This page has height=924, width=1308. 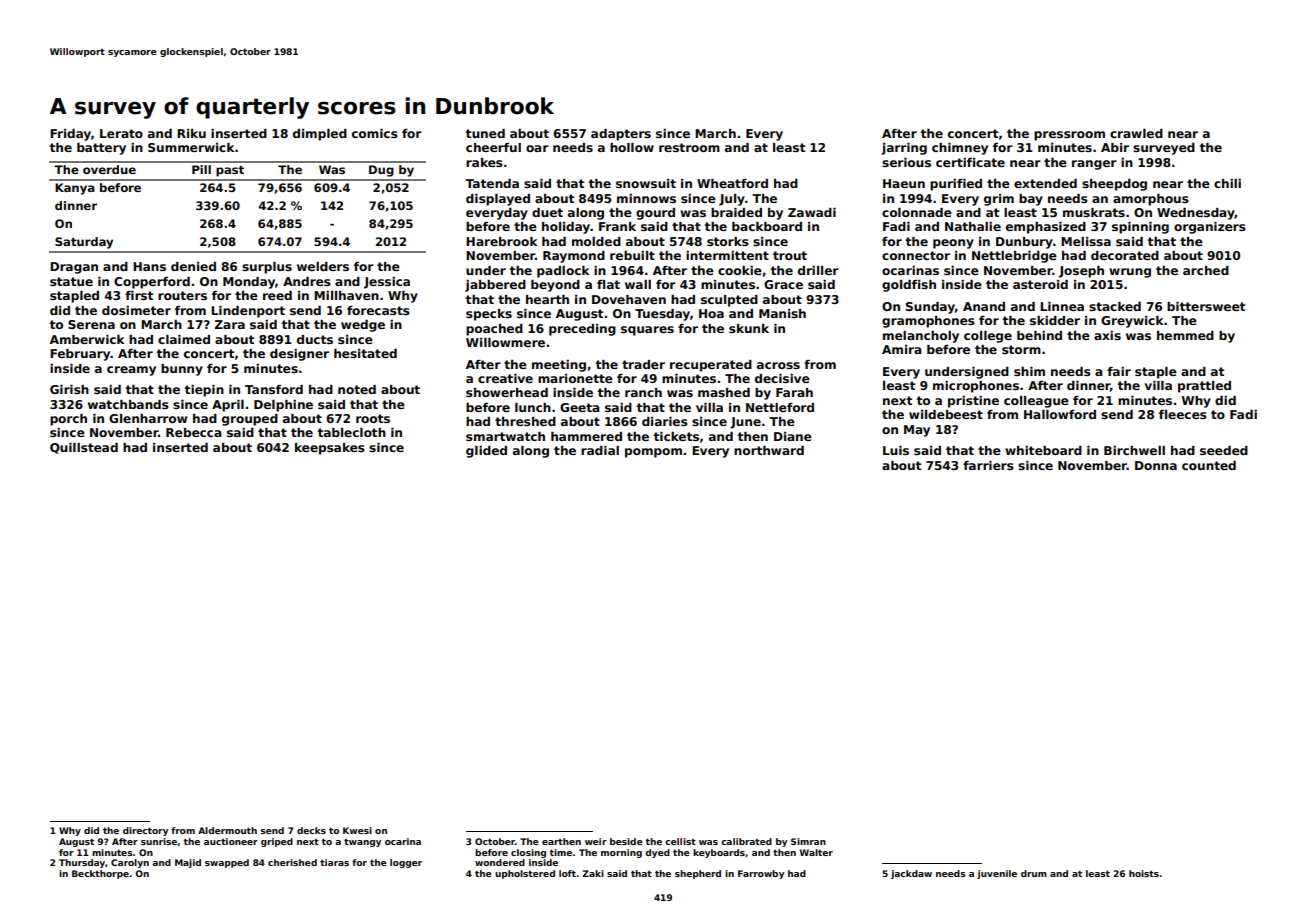 I want to click on Anand, so click(x=984, y=306).
